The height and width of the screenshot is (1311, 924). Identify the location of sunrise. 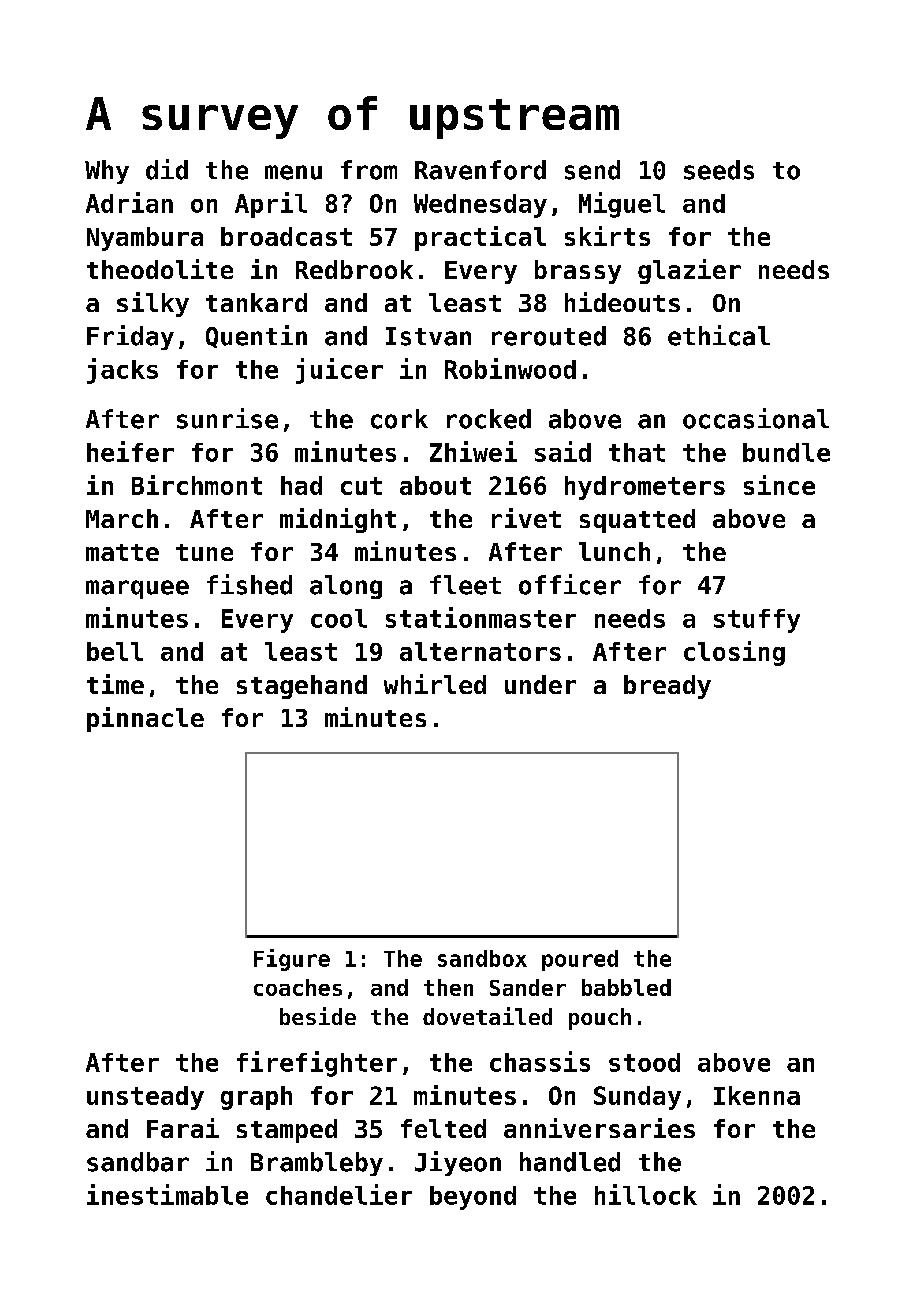
(227, 418).
